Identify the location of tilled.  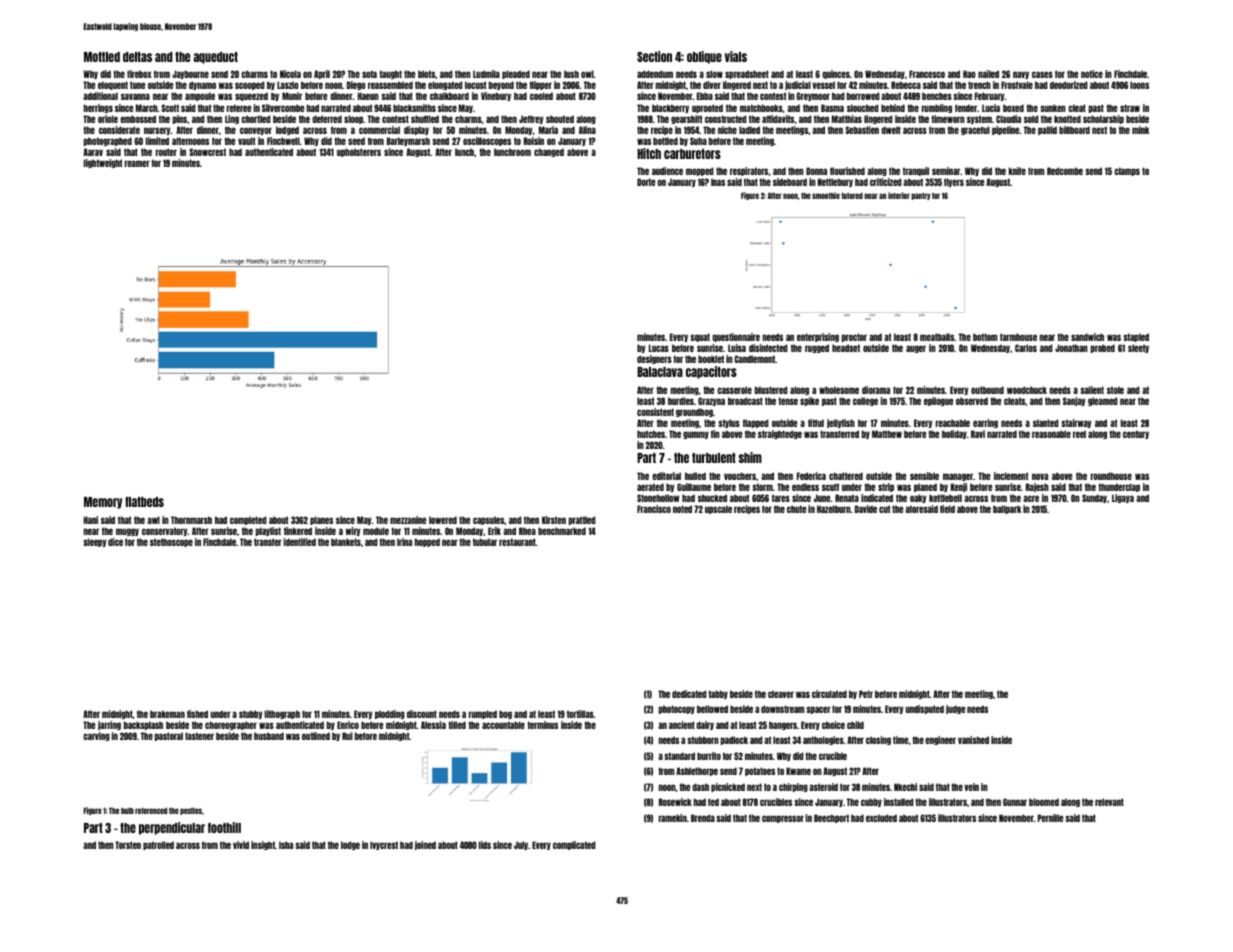
(457, 725).
